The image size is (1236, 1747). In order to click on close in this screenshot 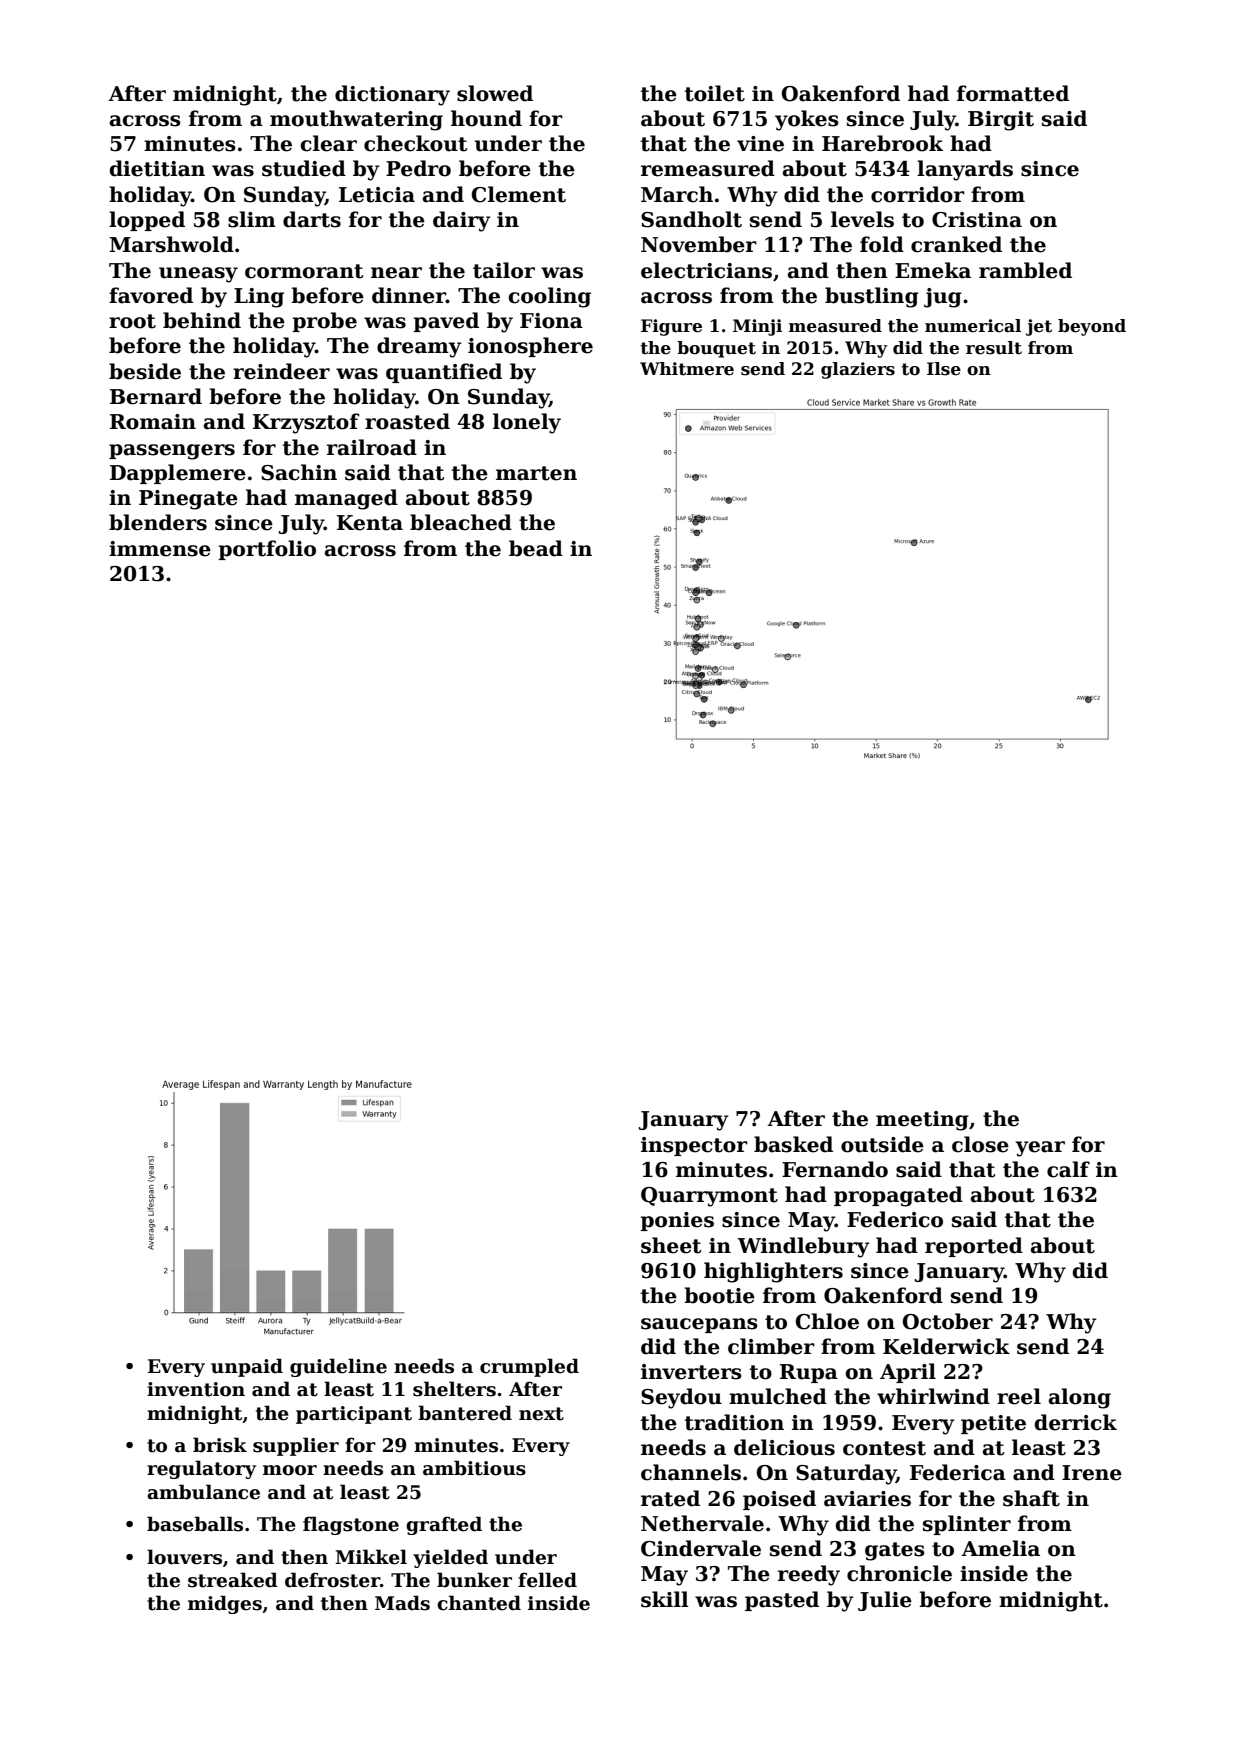, I will do `click(980, 1144)`.
